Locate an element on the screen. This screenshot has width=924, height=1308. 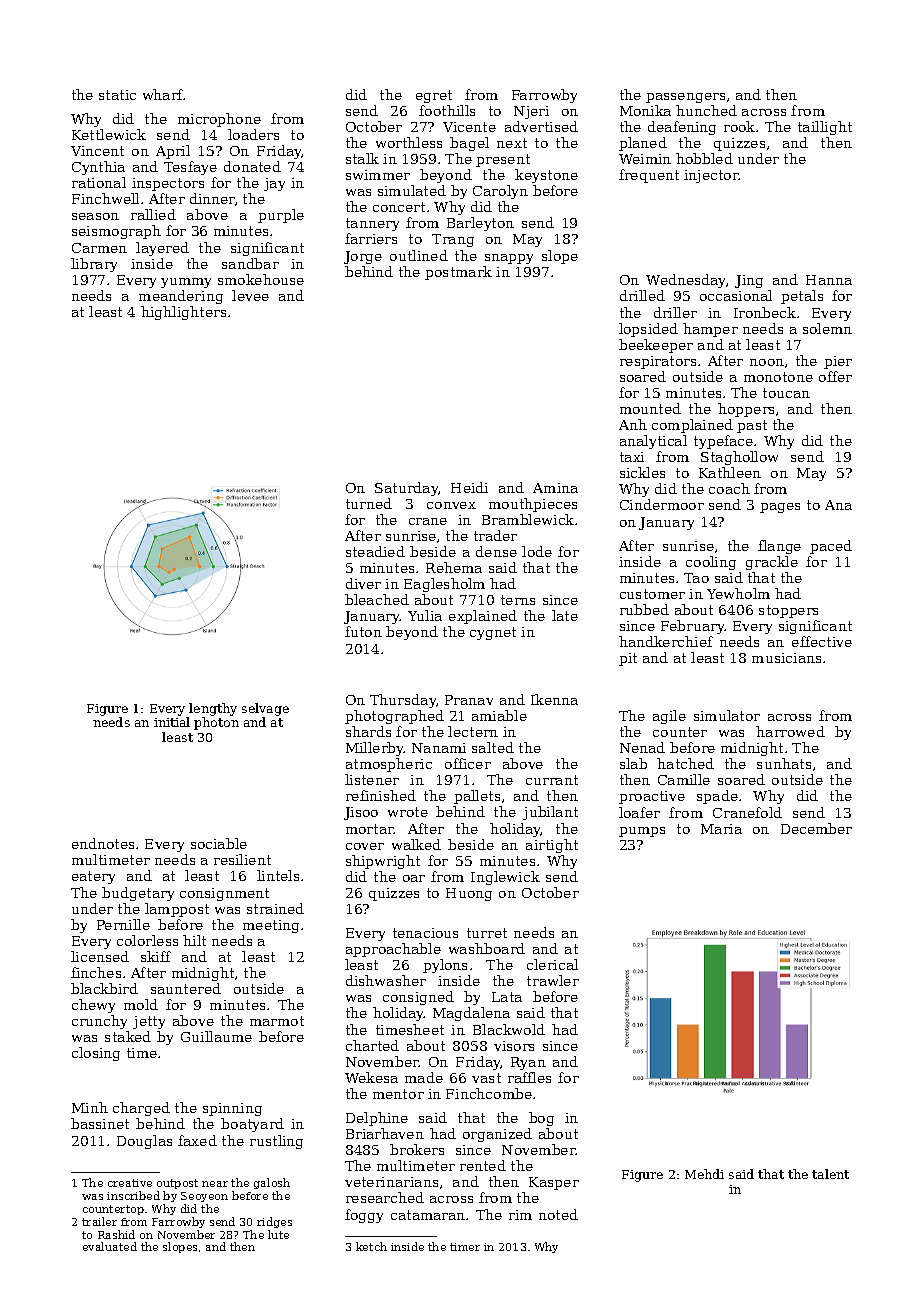
finches is located at coordinates (96, 972).
